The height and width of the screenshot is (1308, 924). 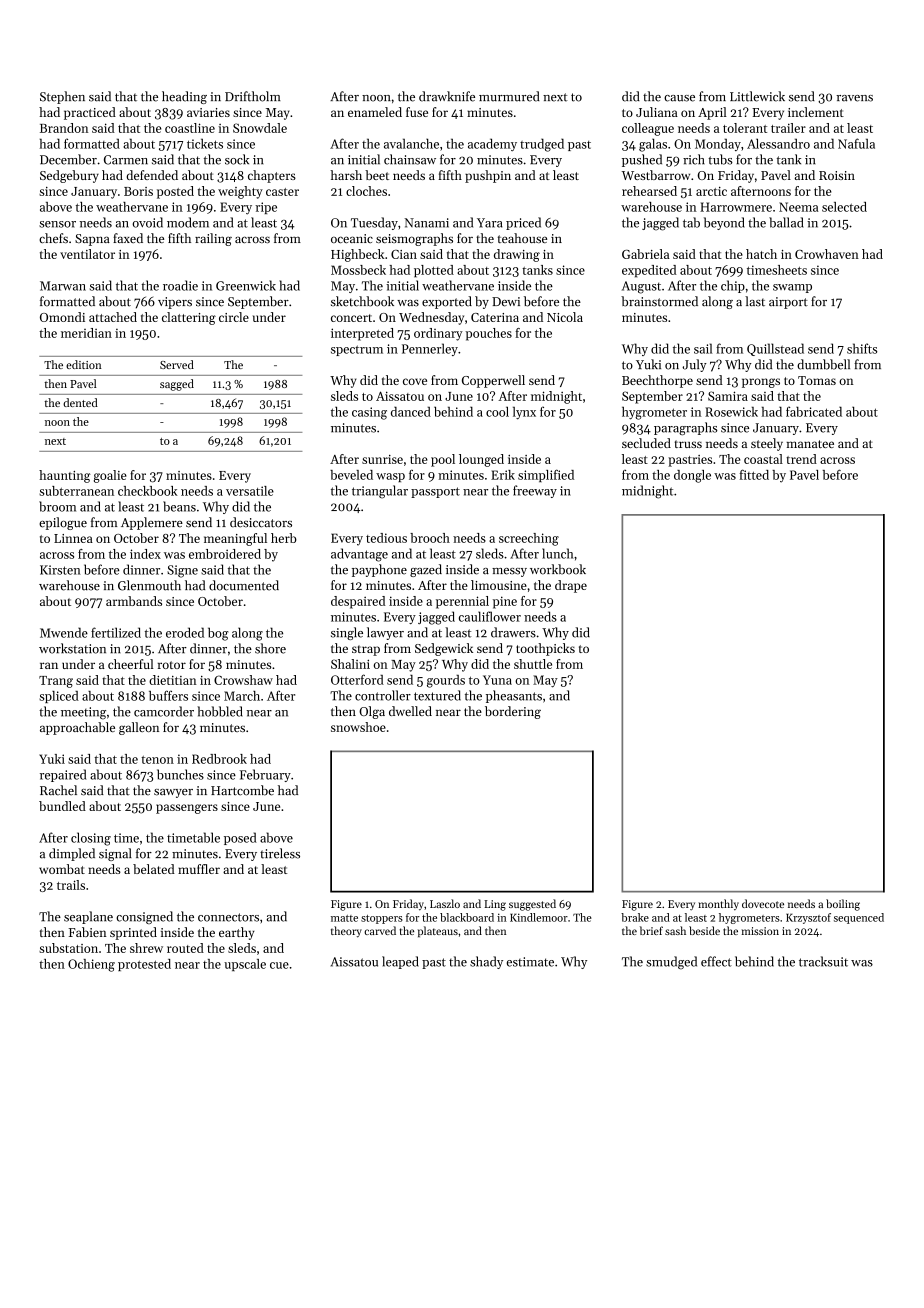 What do you see at coordinates (761, 383) in the screenshot?
I see `prongs` at bounding box center [761, 383].
